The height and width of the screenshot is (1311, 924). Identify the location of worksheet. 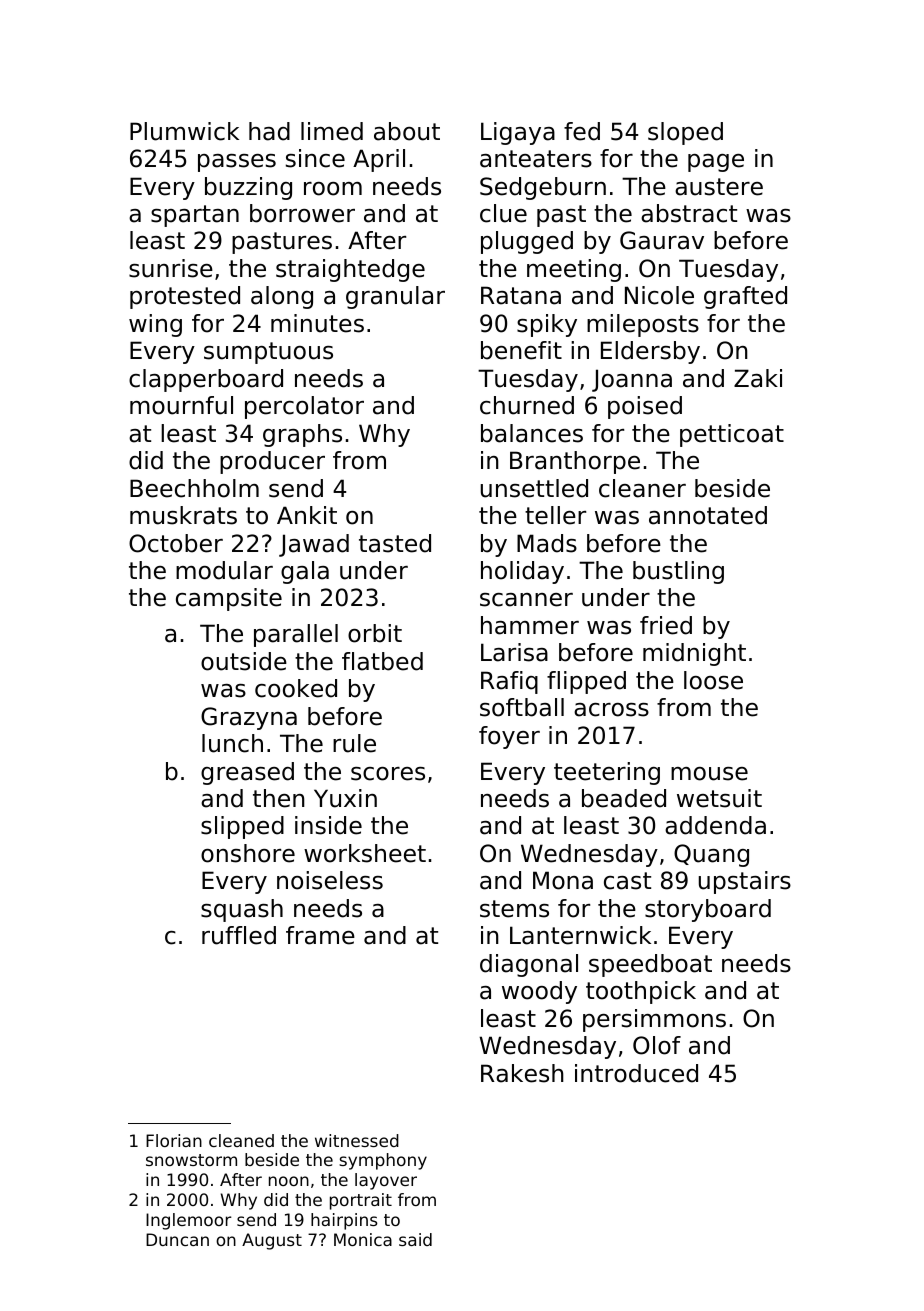
(365, 853).
